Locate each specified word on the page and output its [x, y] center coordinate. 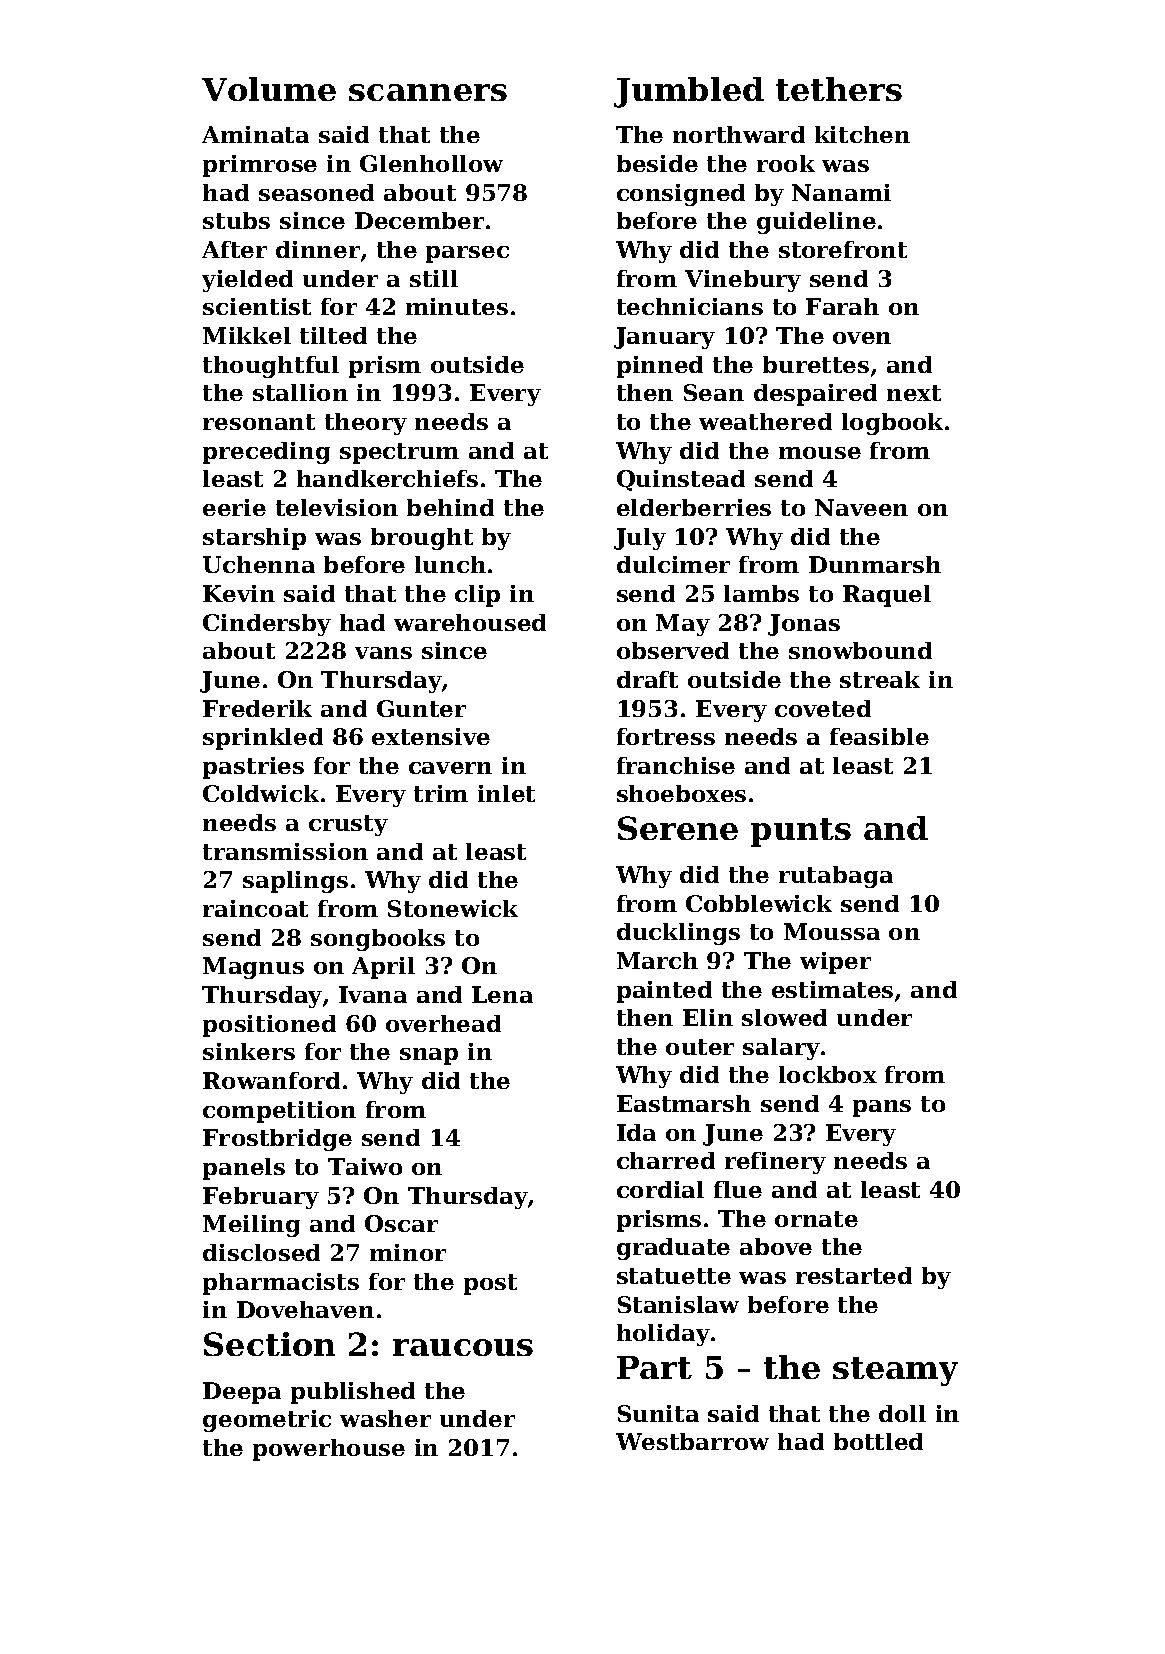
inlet [506, 793]
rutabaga [836, 877]
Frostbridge [277, 1140]
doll [902, 1413]
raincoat [255, 908]
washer [385, 1418]
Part [654, 1367]
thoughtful [271, 367]
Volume [269, 89]
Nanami [841, 192]
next [914, 393]
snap [429, 1056]
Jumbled [689, 92]
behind [450, 507]
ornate [816, 1219]
